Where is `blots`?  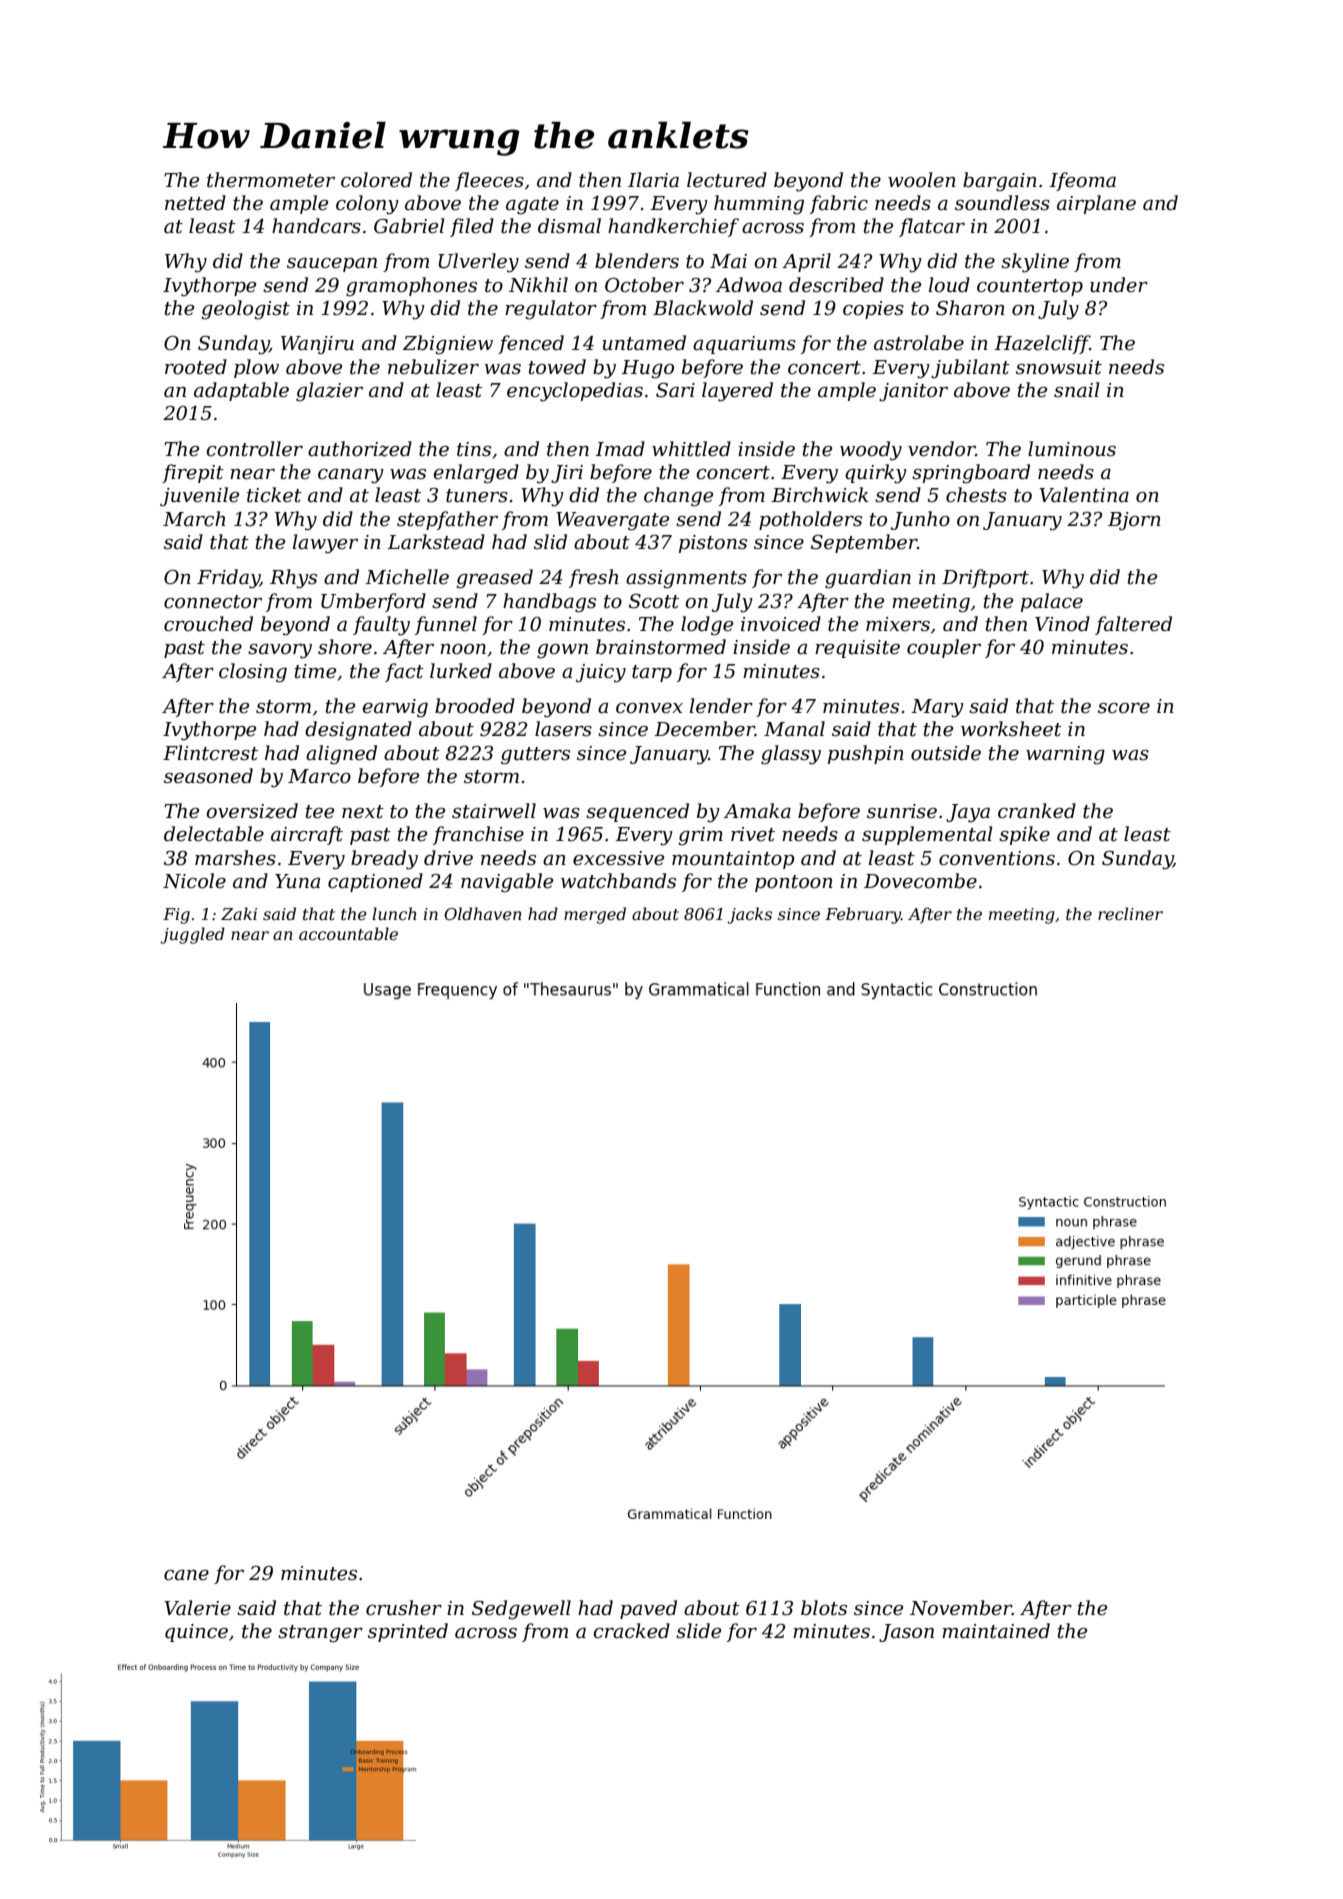 blots is located at coordinates (824, 1608).
